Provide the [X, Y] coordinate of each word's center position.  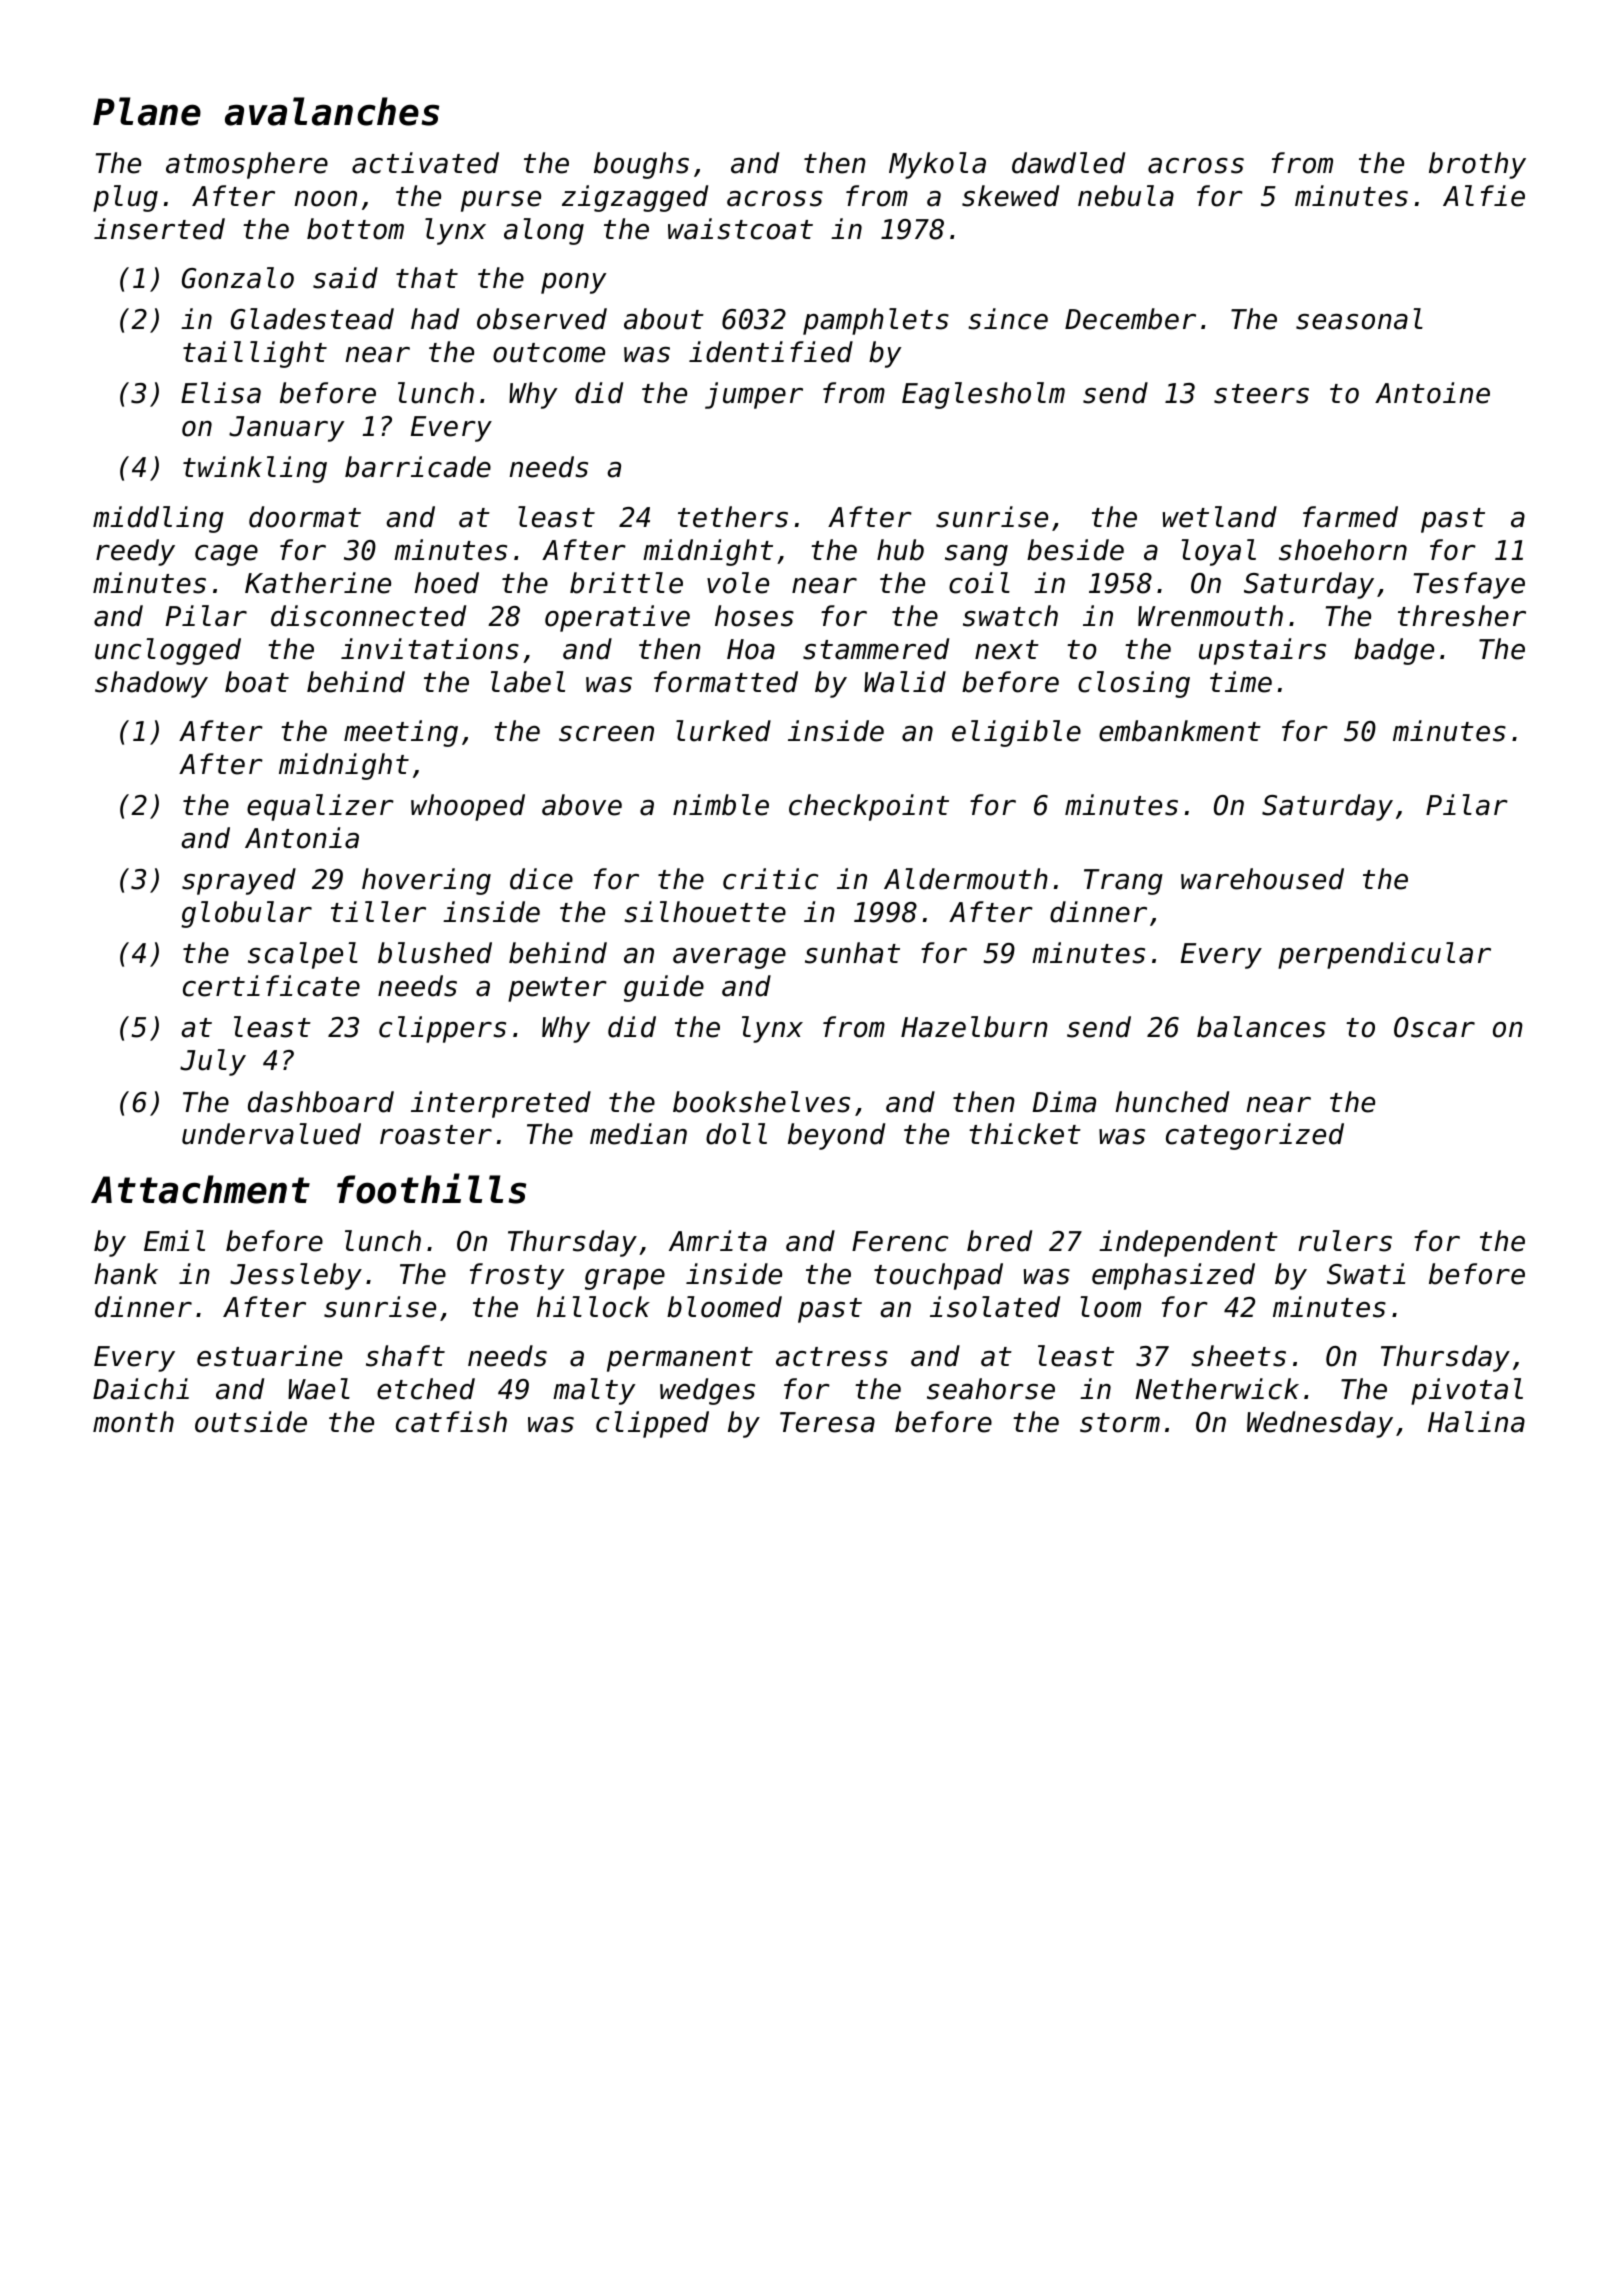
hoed [446, 583]
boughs [641, 165]
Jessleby [296, 1276]
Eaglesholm [983, 395]
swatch [1010, 616]
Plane [147, 111]
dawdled [1068, 163]
